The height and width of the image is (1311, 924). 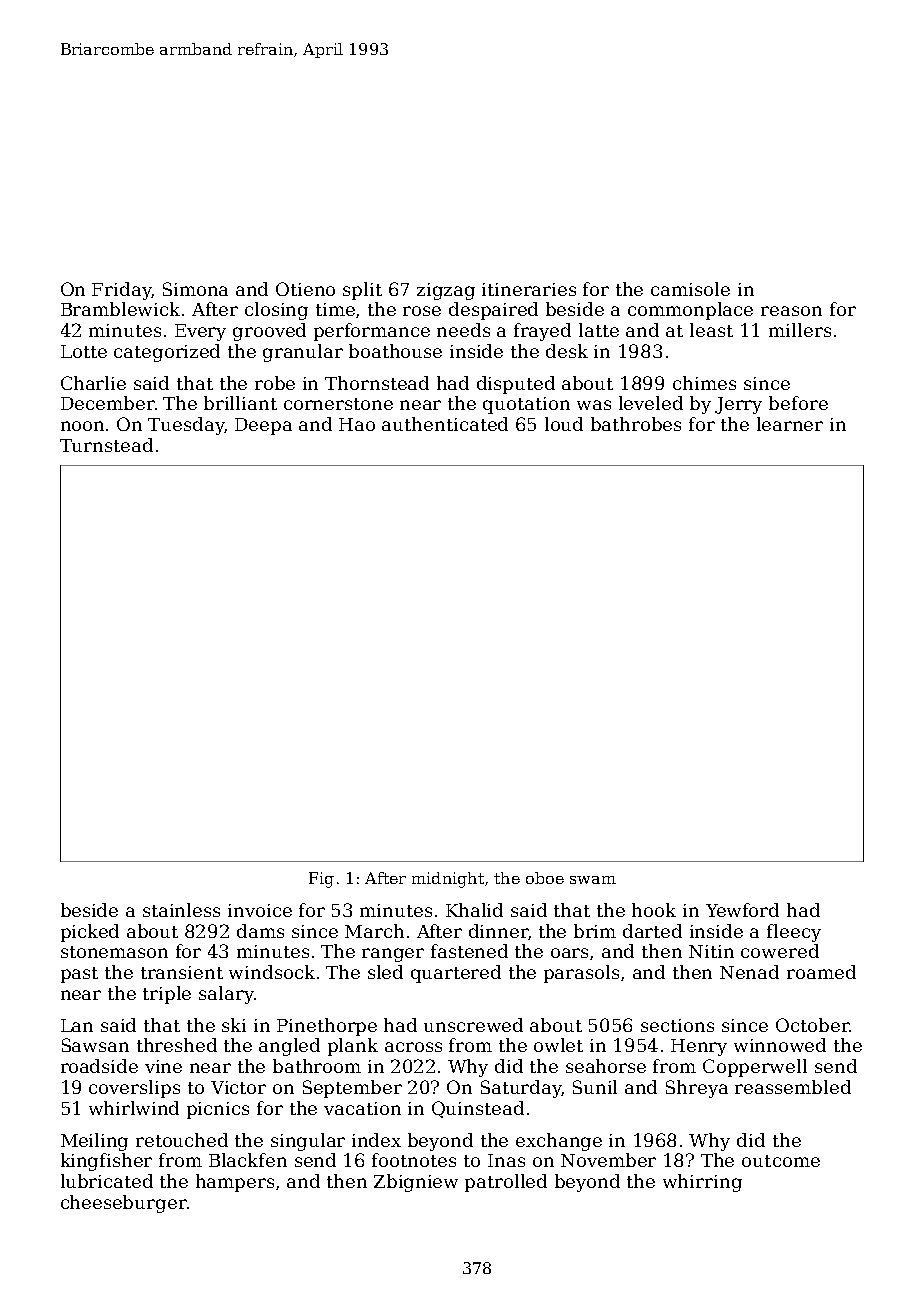 What do you see at coordinates (593, 880) in the image?
I see `swam` at bounding box center [593, 880].
